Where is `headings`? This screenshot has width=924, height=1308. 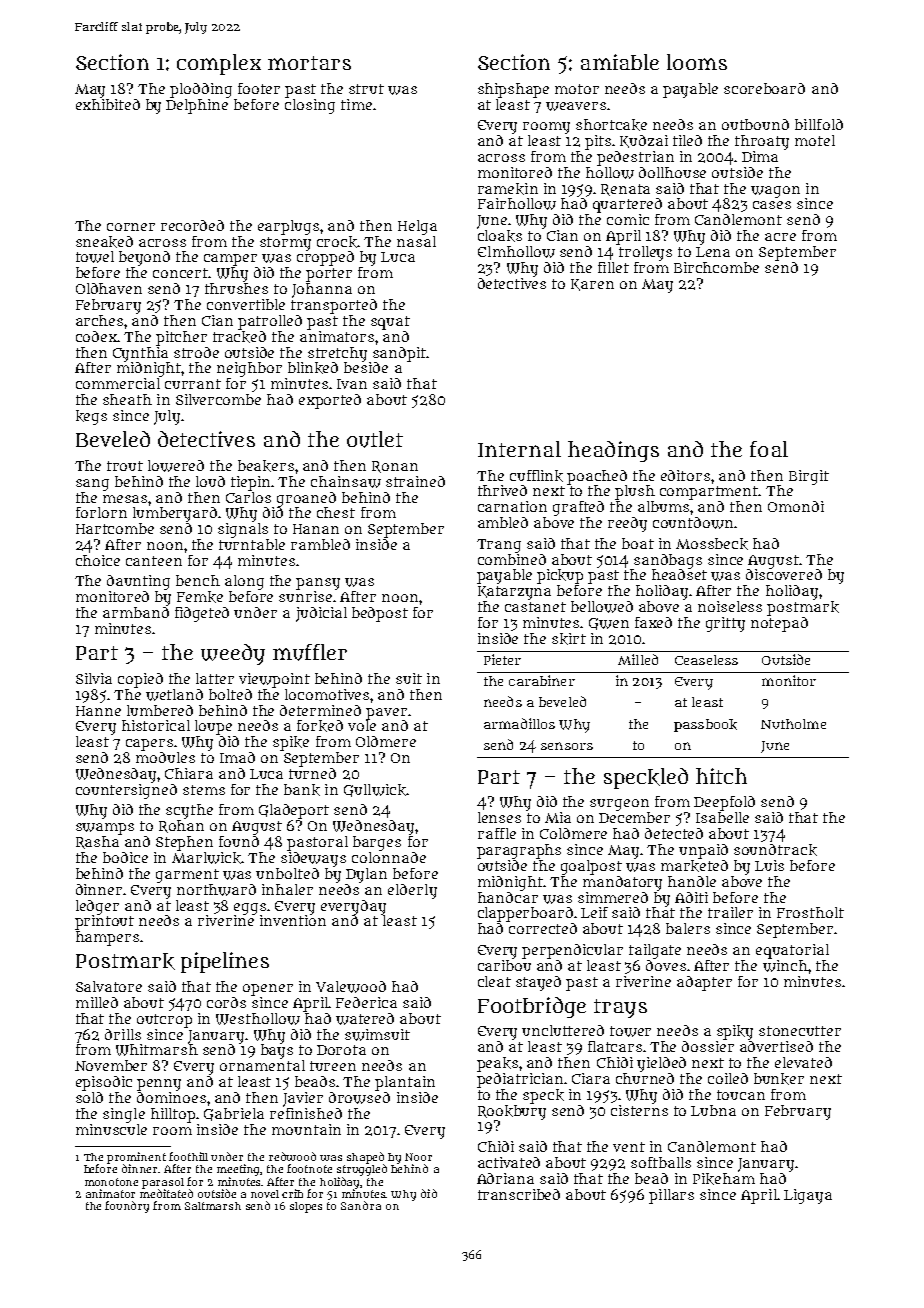
headings is located at coordinates (613, 451).
